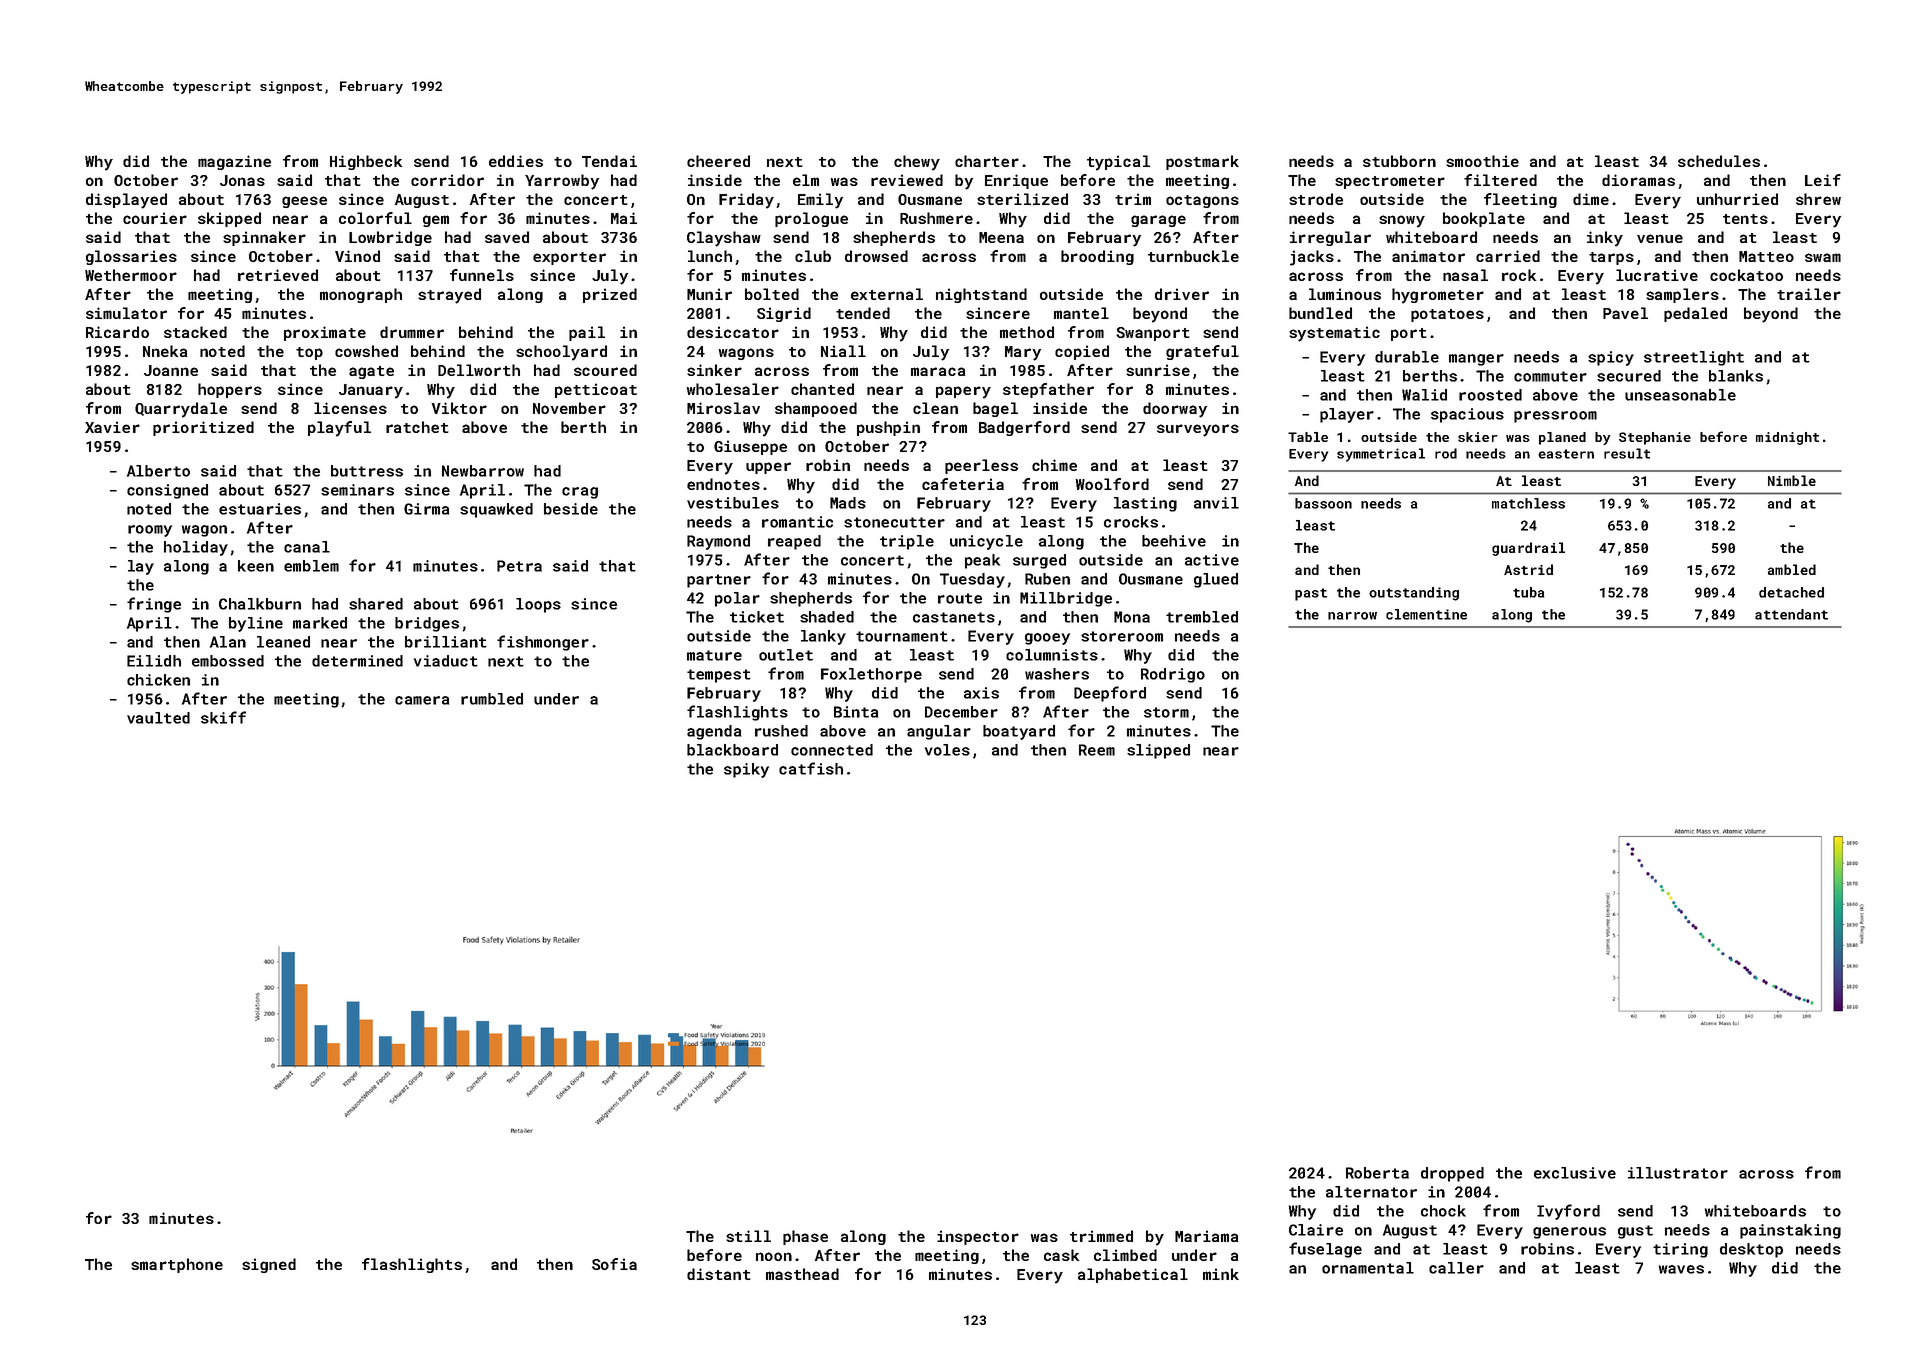  Describe the element at coordinates (1345, 294) in the screenshot. I see `luminous` at that location.
